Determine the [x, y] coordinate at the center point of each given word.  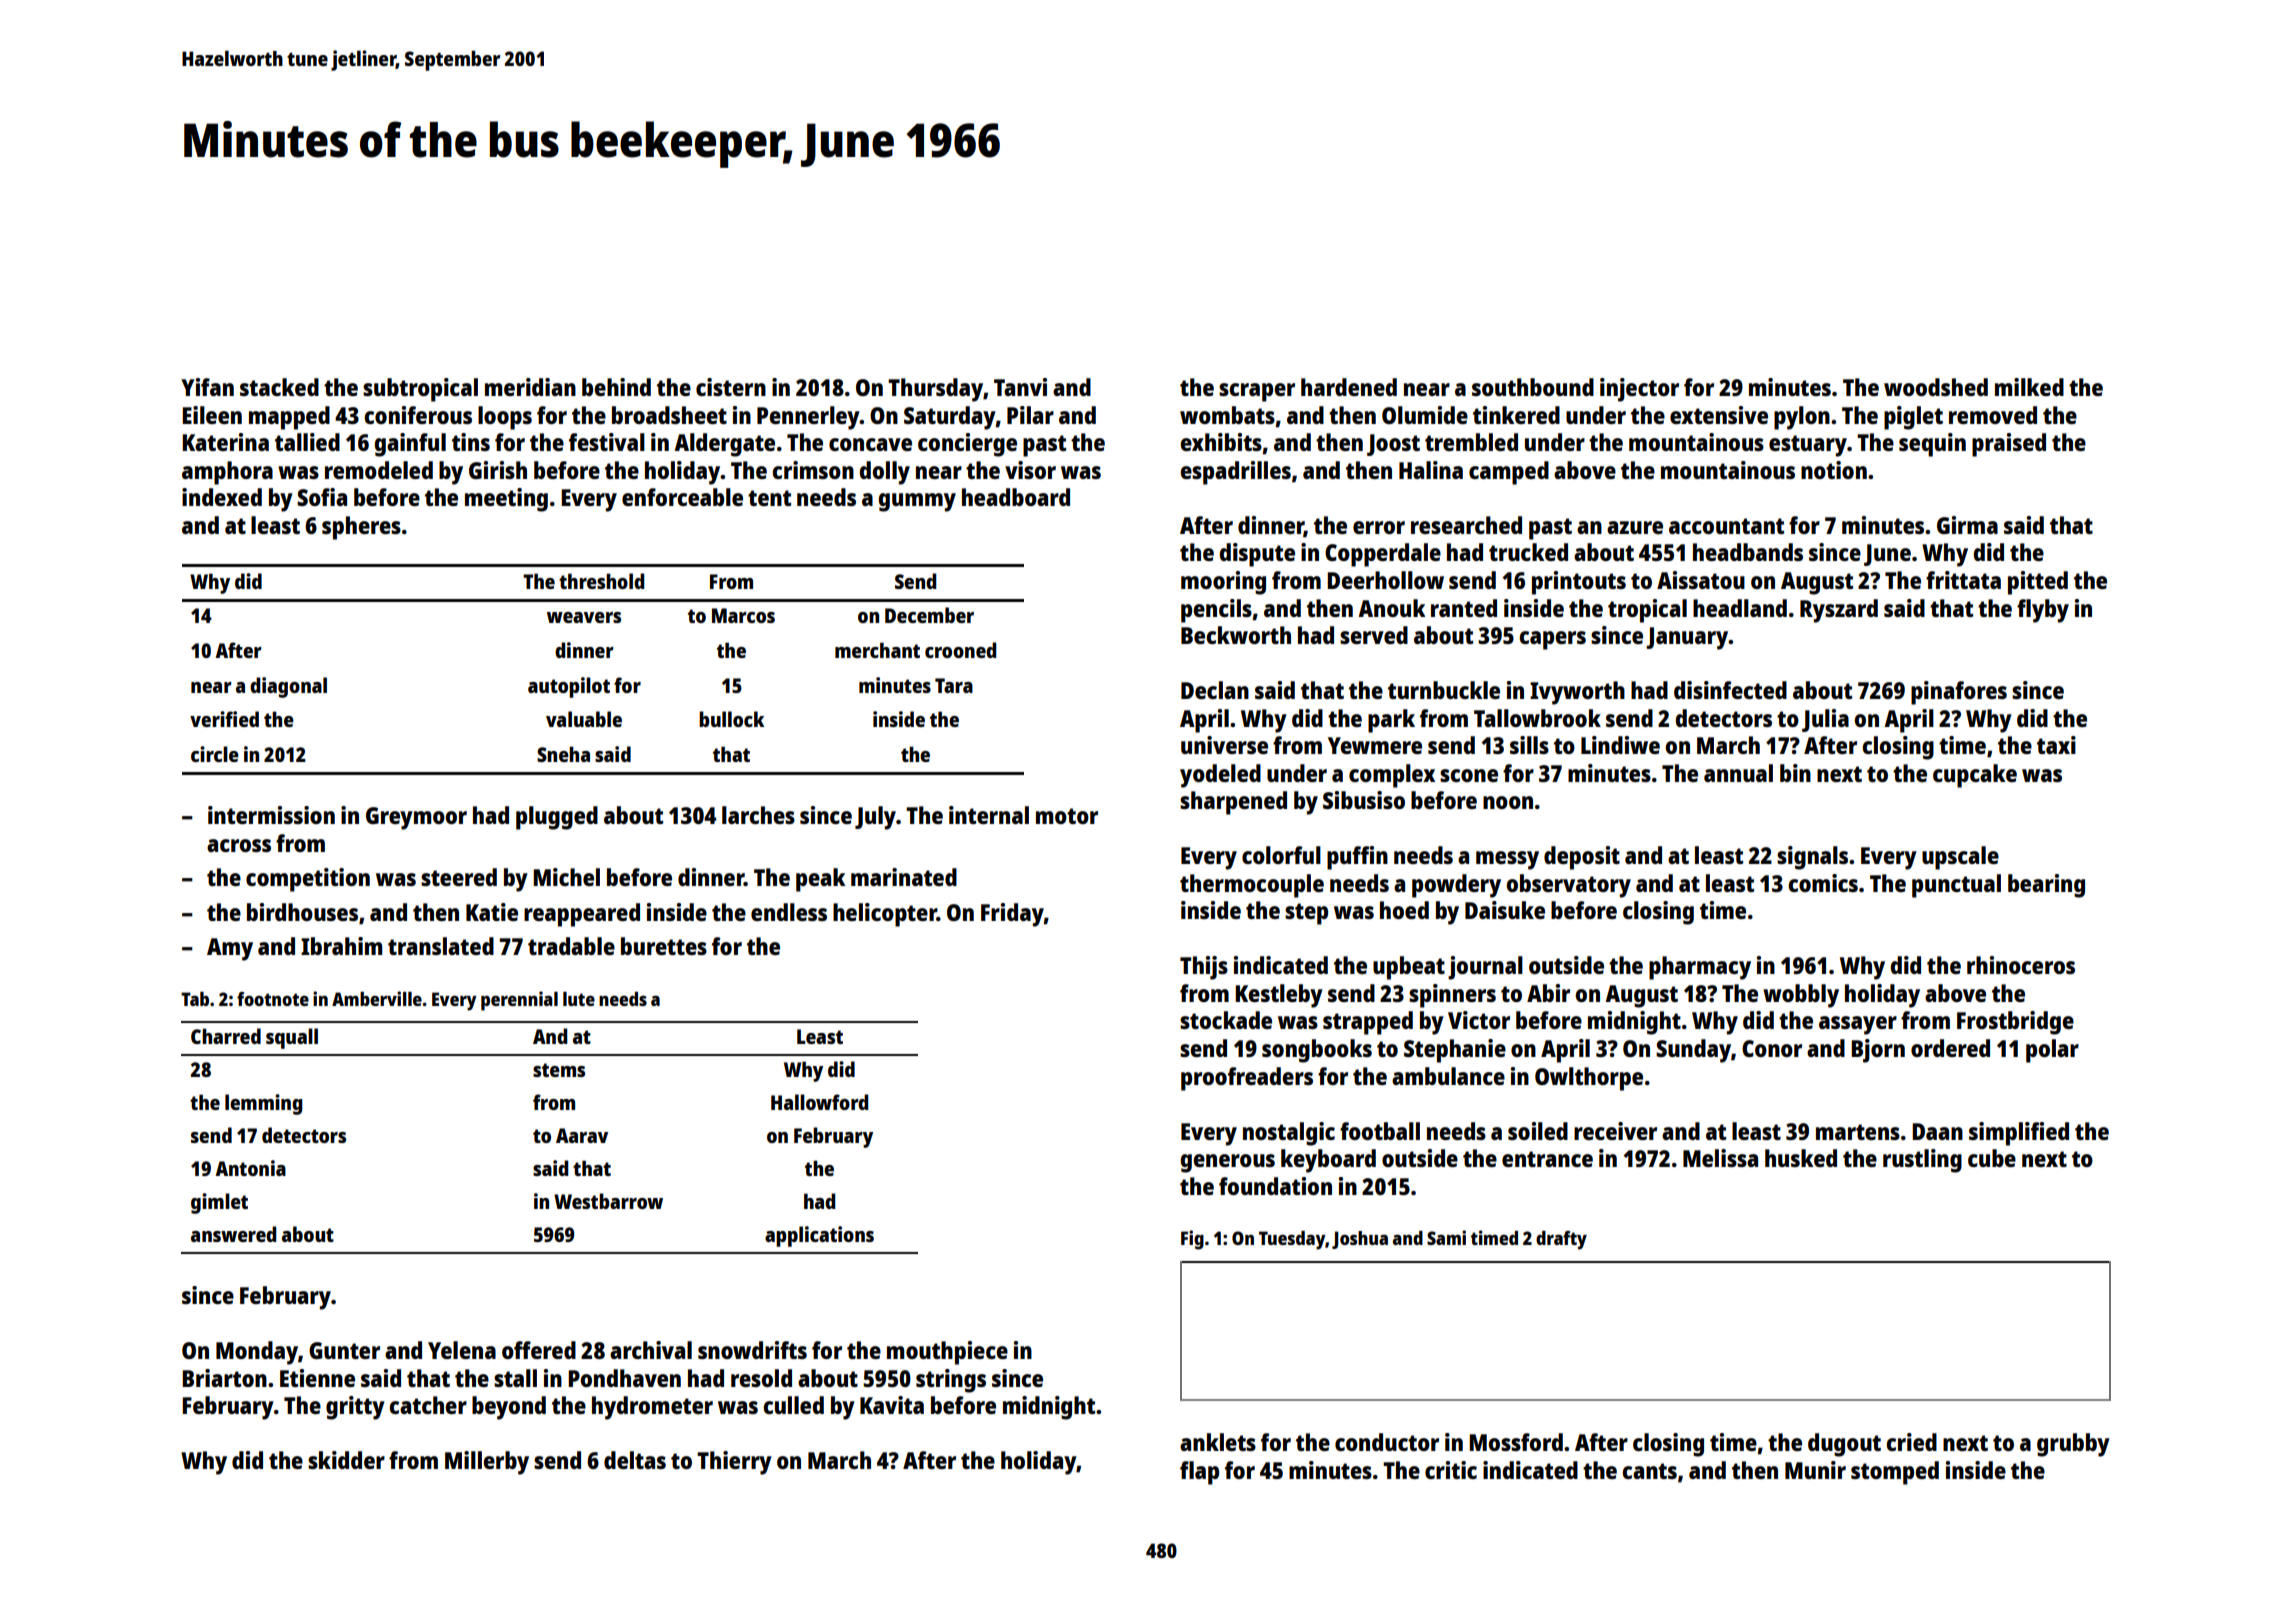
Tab [195, 999]
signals [1812, 858]
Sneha [563, 754]
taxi [2056, 745]
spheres [361, 528]
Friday [1012, 915]
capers [1552, 640]
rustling [1922, 1161]
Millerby [487, 1463]
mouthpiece [947, 1353]
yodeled [1220, 776]
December [929, 615]
